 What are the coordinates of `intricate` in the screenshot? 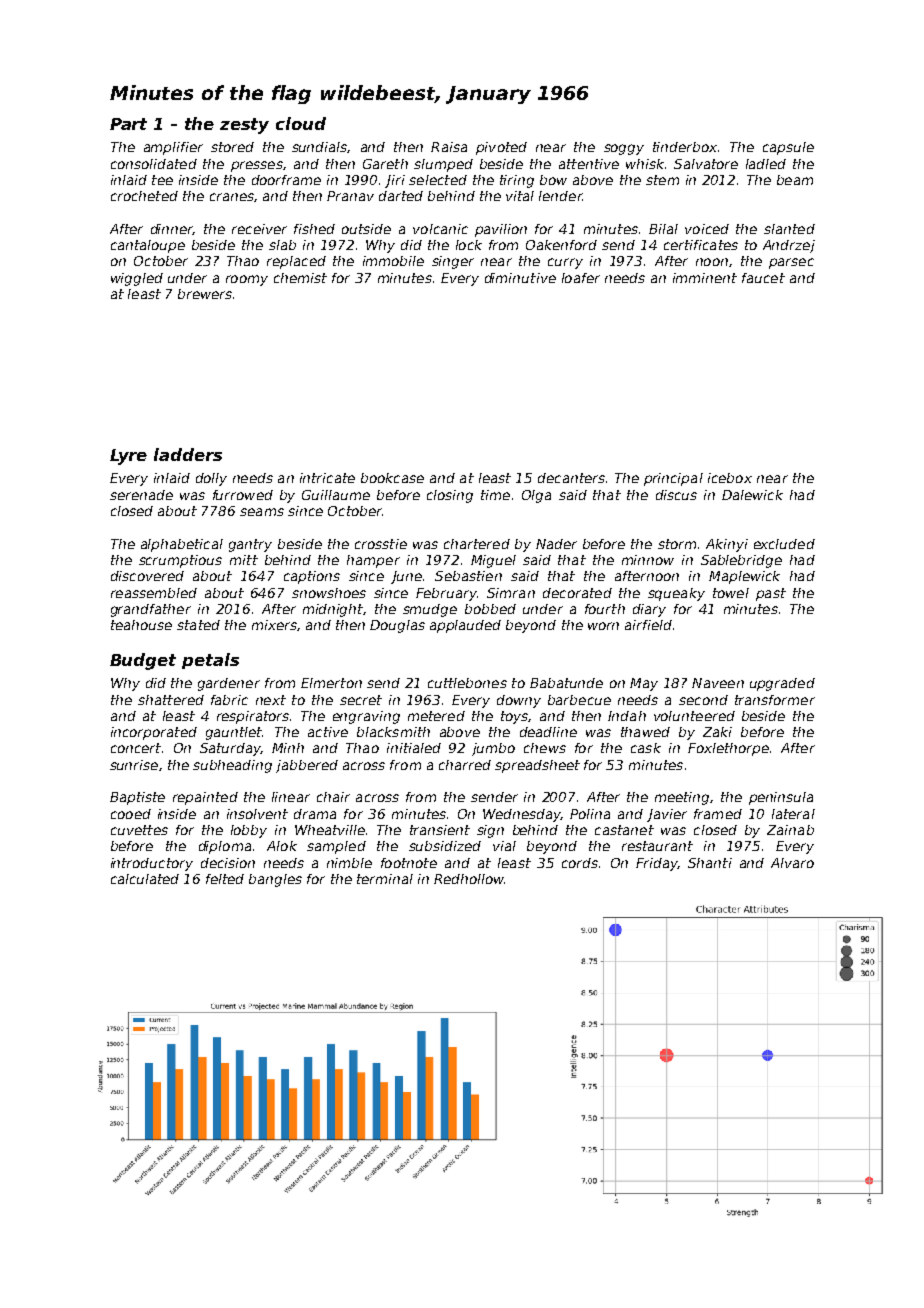 It's located at (327, 478).
